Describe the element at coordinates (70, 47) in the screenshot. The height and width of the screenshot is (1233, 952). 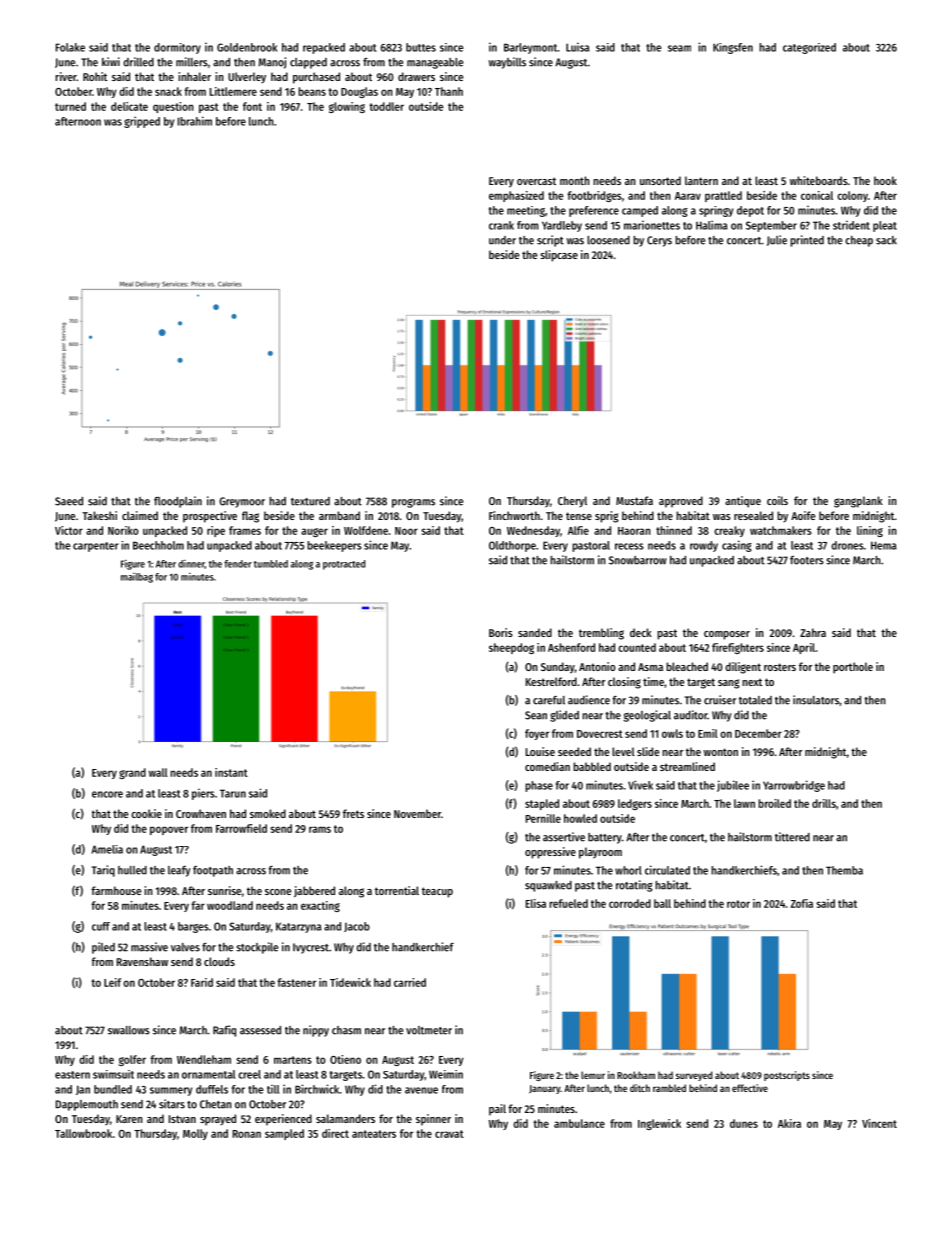
I see `Folake` at that location.
